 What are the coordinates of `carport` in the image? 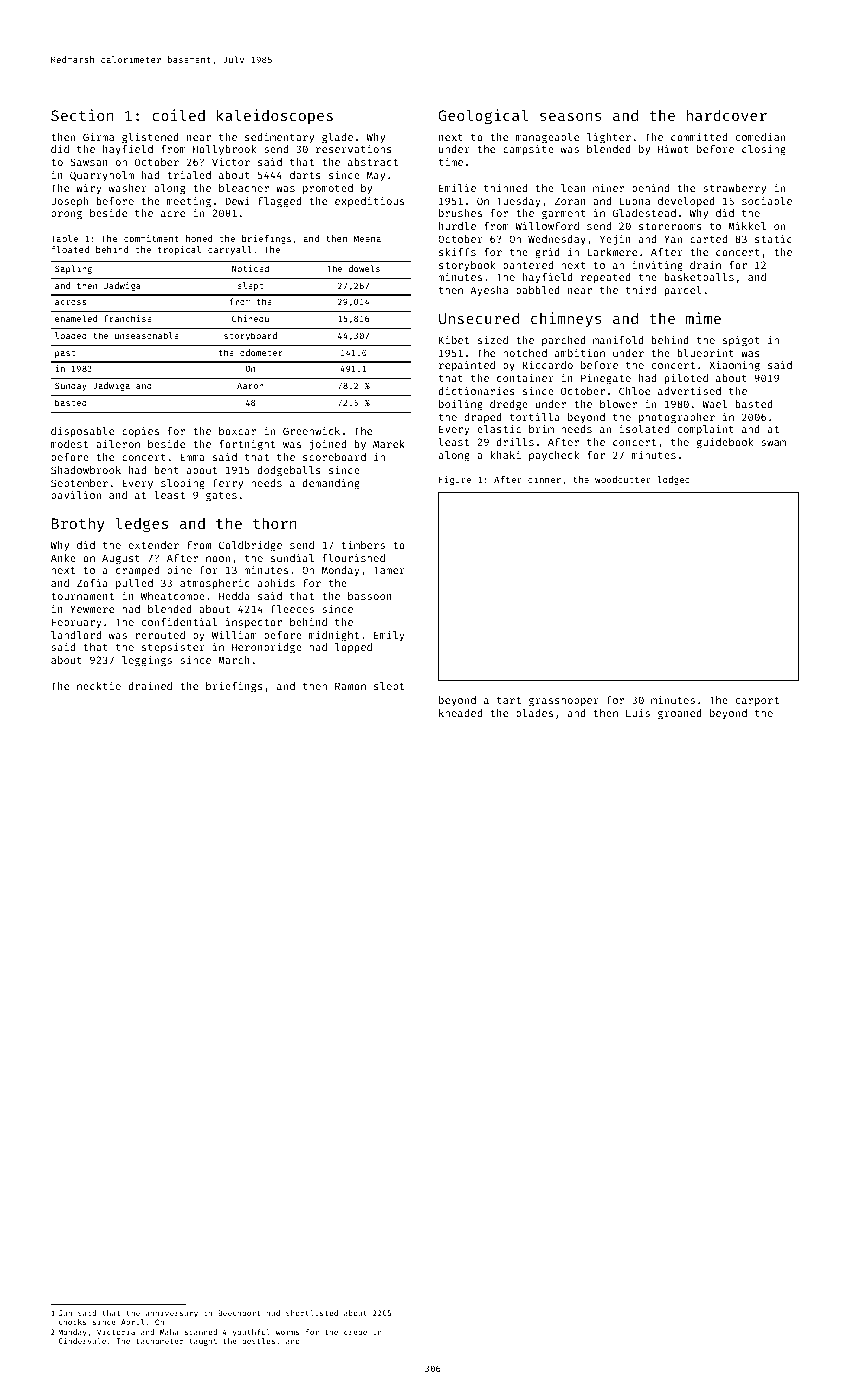 It's located at (757, 701).
